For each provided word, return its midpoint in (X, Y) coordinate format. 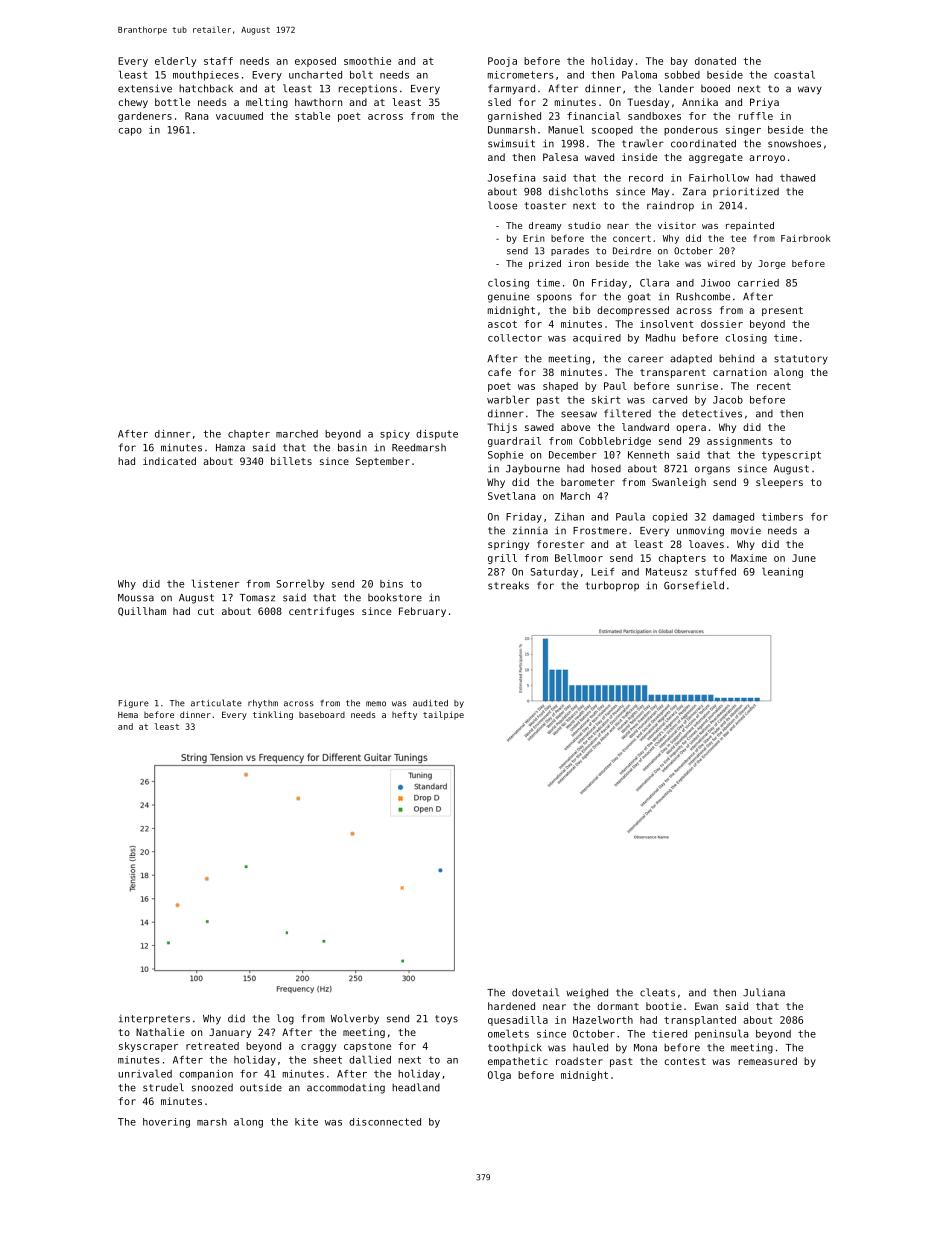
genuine (508, 298)
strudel (163, 1087)
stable (312, 116)
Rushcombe (703, 296)
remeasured (768, 1061)
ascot (502, 324)
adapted (691, 359)
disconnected (385, 1122)
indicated (169, 461)
